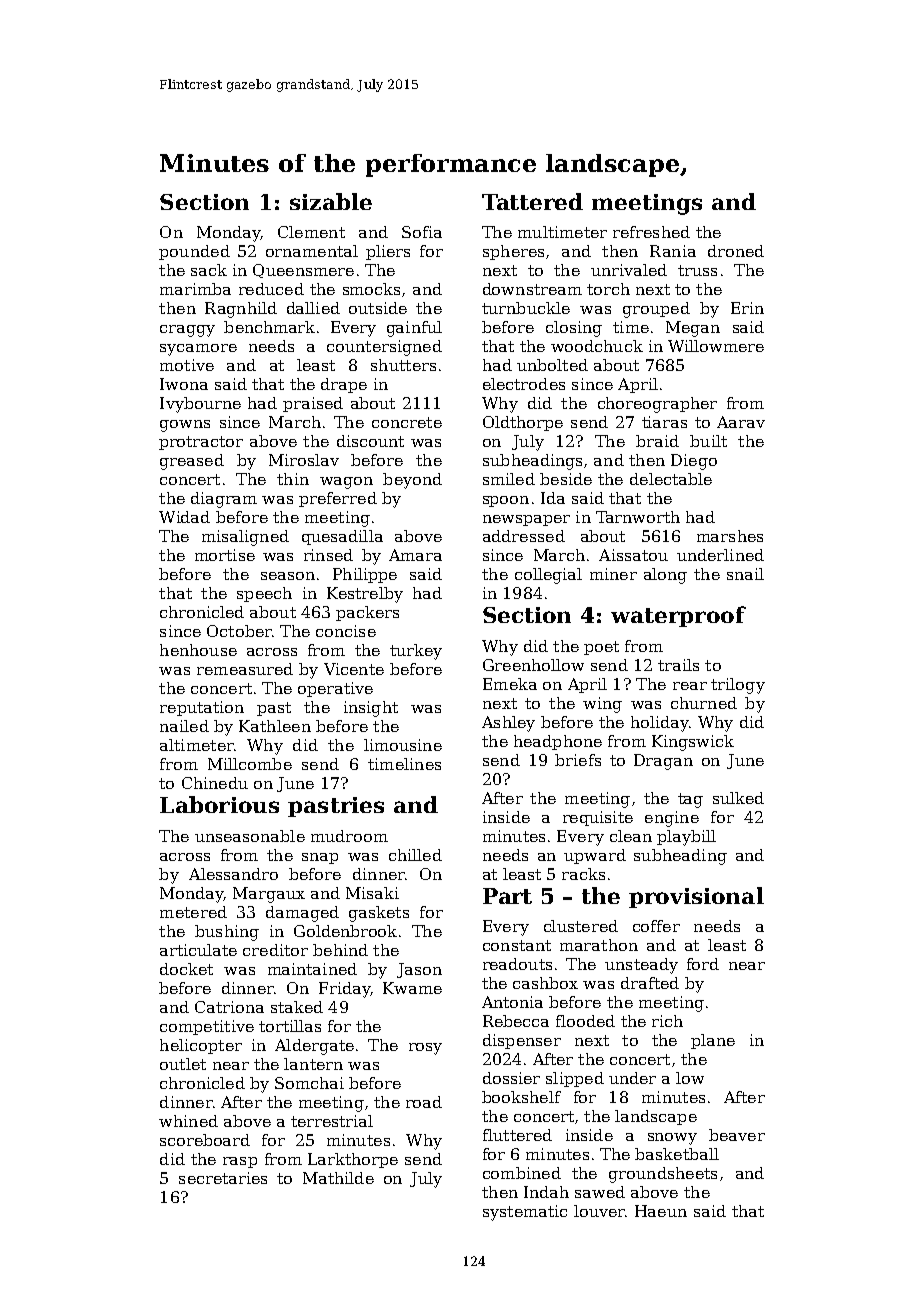  Describe the element at coordinates (407, 422) in the screenshot. I see `concrete` at that location.
